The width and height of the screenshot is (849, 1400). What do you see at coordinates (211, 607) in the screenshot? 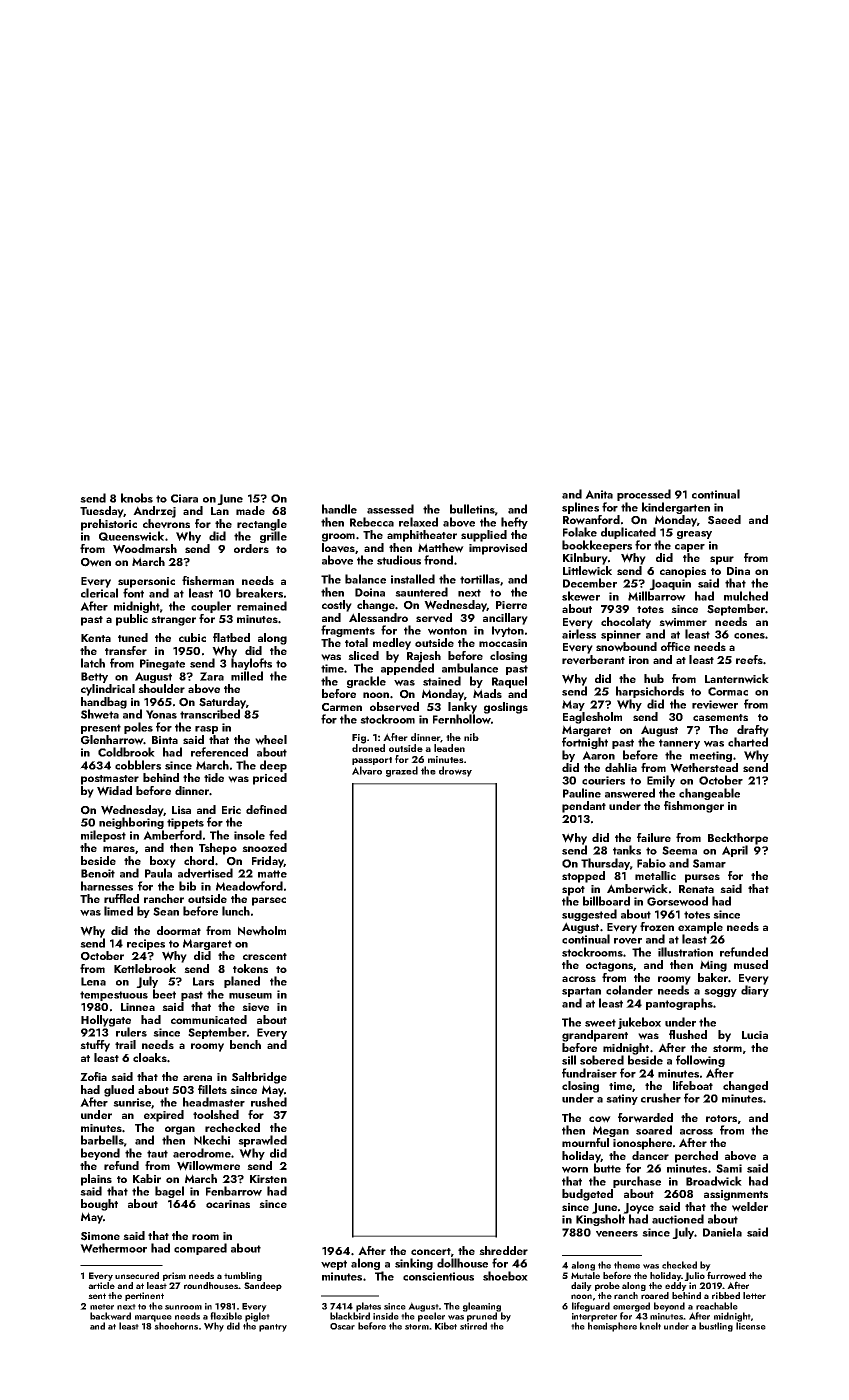
I see `coupler` at bounding box center [211, 607].
